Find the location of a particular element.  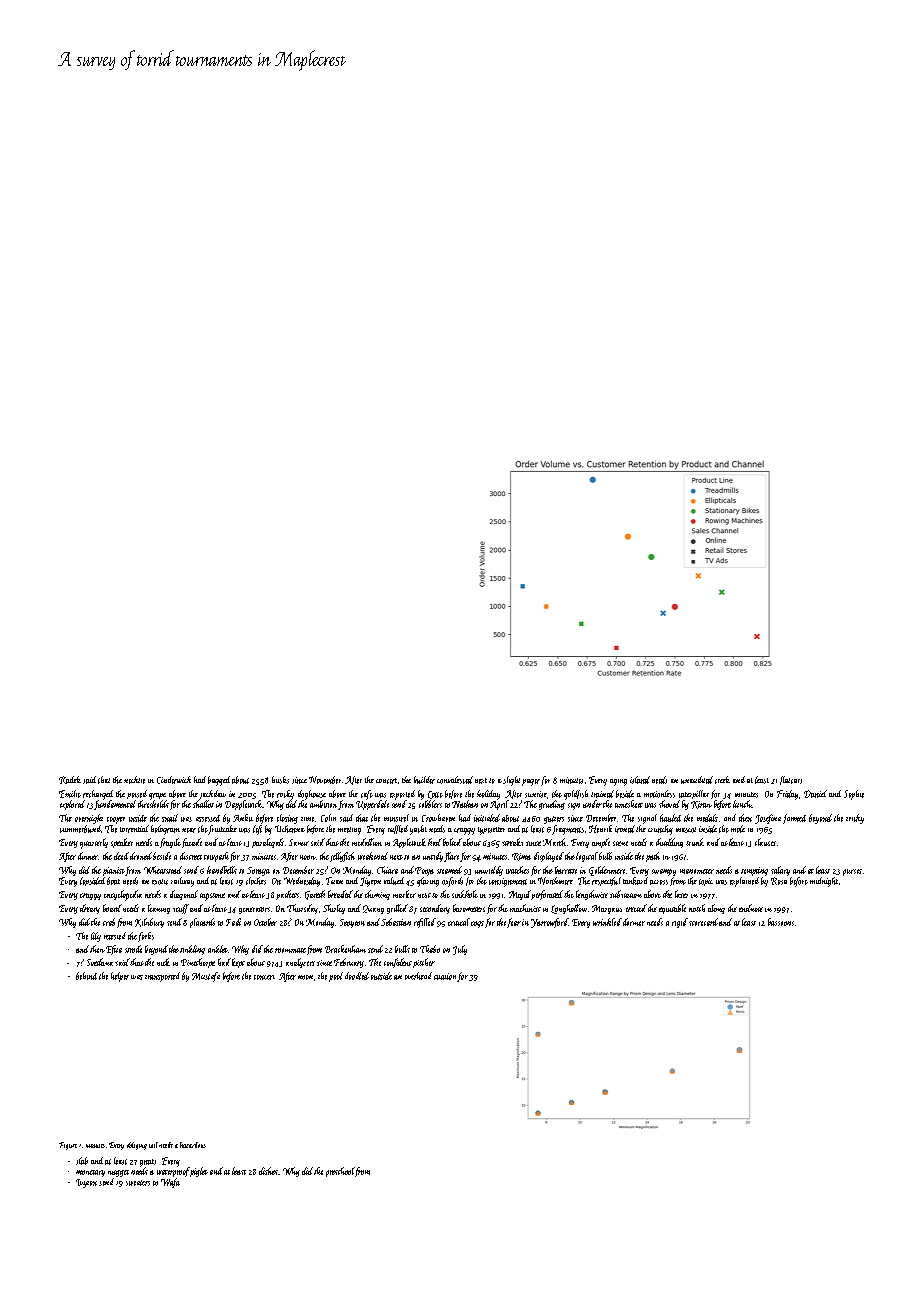

rigid is located at coordinates (680, 923).
